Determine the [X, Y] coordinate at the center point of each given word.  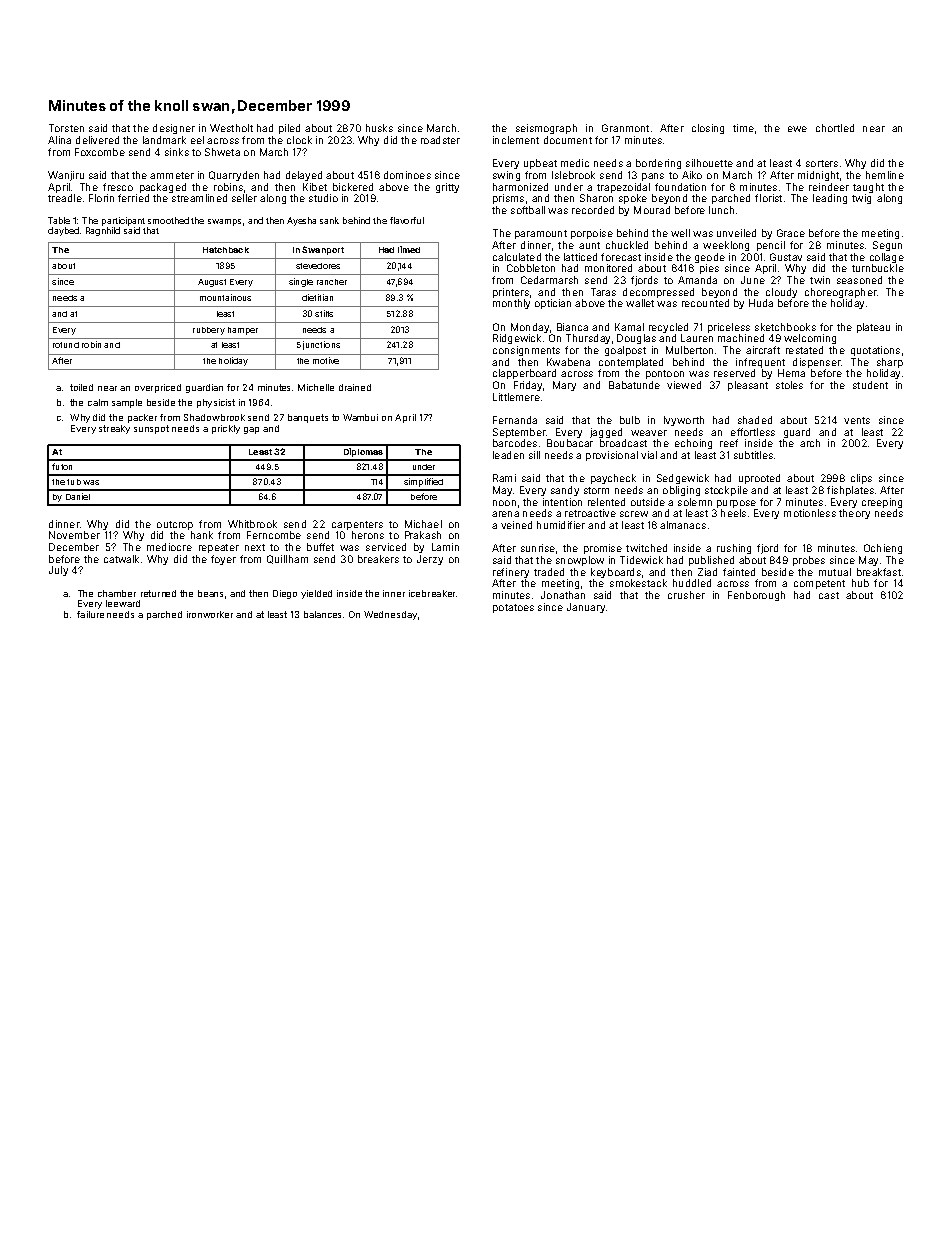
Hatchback [226, 250]
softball [528, 210]
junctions [321, 345]
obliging [681, 491]
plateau [873, 328]
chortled [835, 128]
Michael [423, 524]
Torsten [66, 128]
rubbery [209, 331]
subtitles [753, 455]
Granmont [625, 128]
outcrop [175, 525]
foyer [223, 560]
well [680, 233]
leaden [508, 455]
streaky [114, 429]
